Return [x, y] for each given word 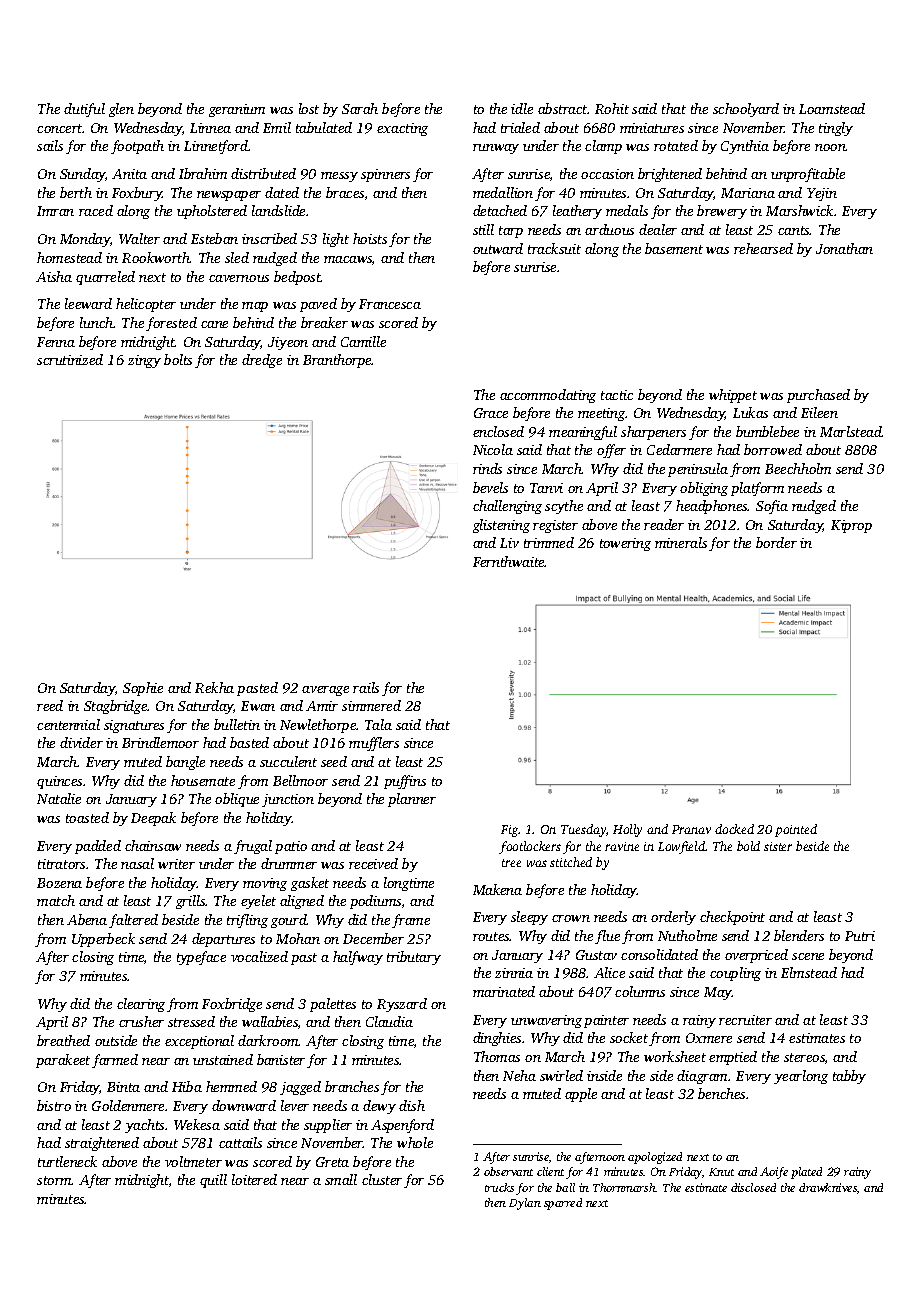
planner [412, 800]
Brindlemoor [160, 742]
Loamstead [832, 108]
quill [213, 1181]
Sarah [360, 108]
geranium [237, 110]
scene [808, 956]
